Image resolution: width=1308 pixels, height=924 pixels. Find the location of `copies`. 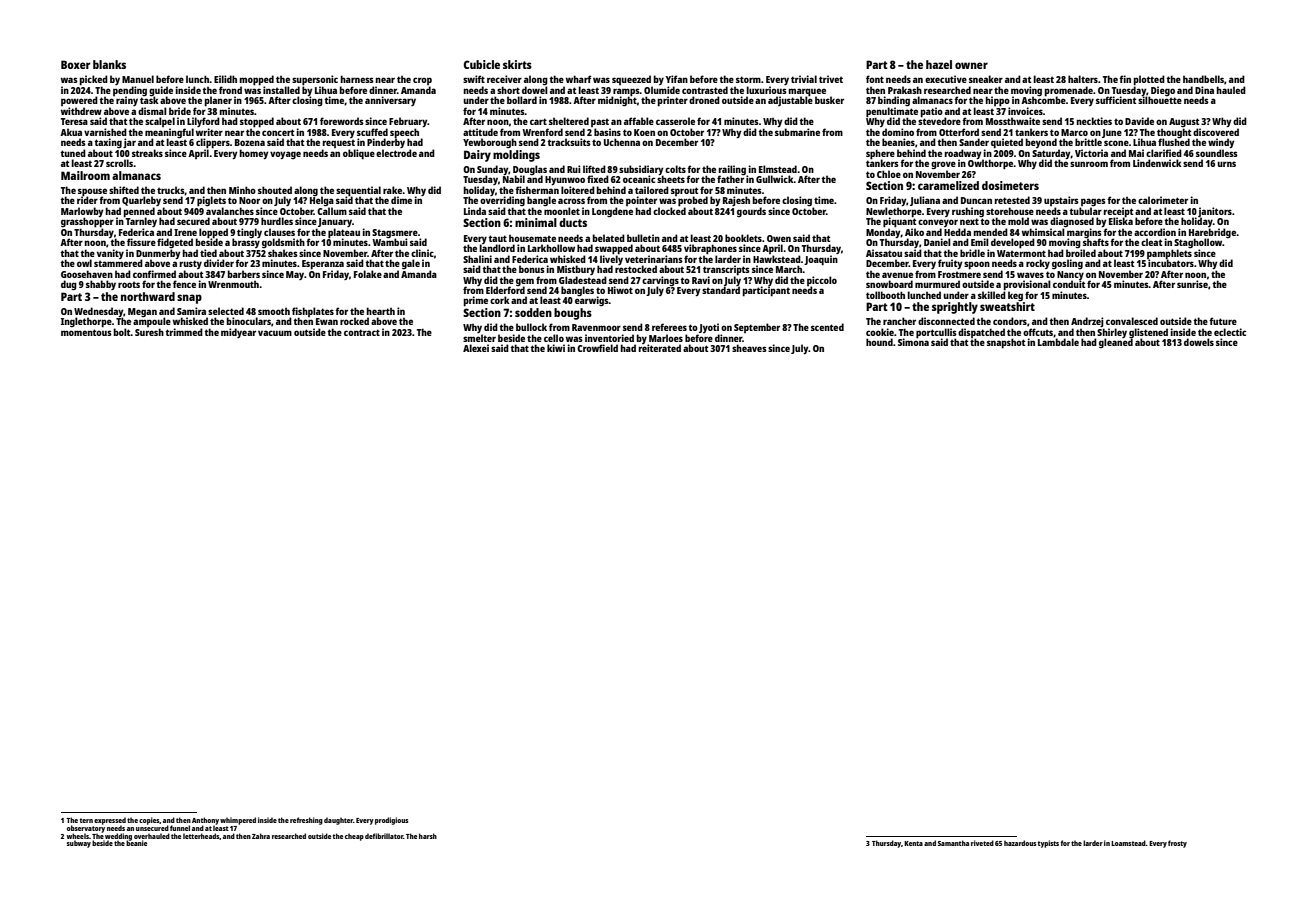

copies is located at coordinates (149, 821).
